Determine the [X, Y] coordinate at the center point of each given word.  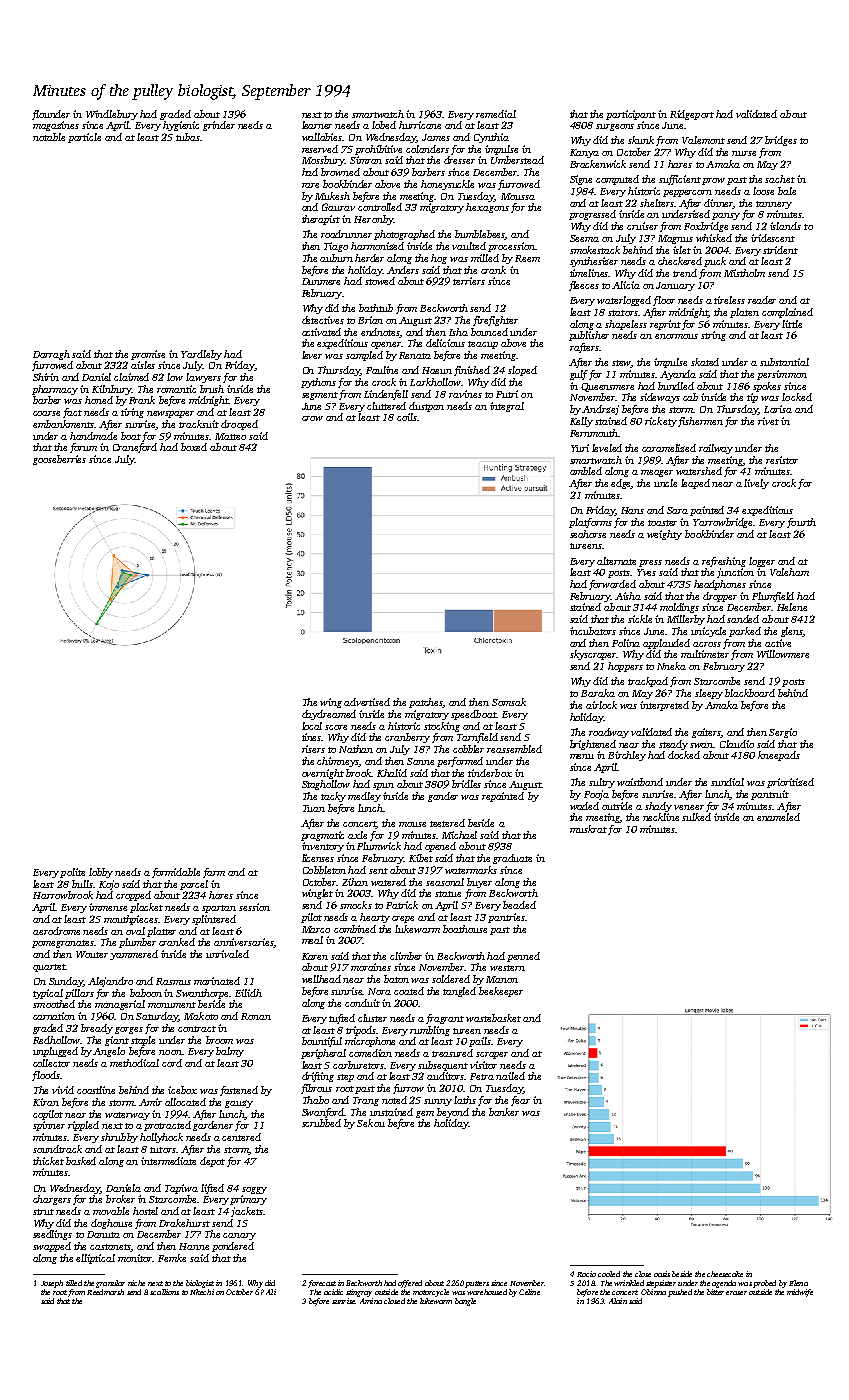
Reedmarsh [105, 1292]
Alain [618, 1301]
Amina [371, 1301]
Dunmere [321, 281]
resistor [782, 460]
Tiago [336, 247]
